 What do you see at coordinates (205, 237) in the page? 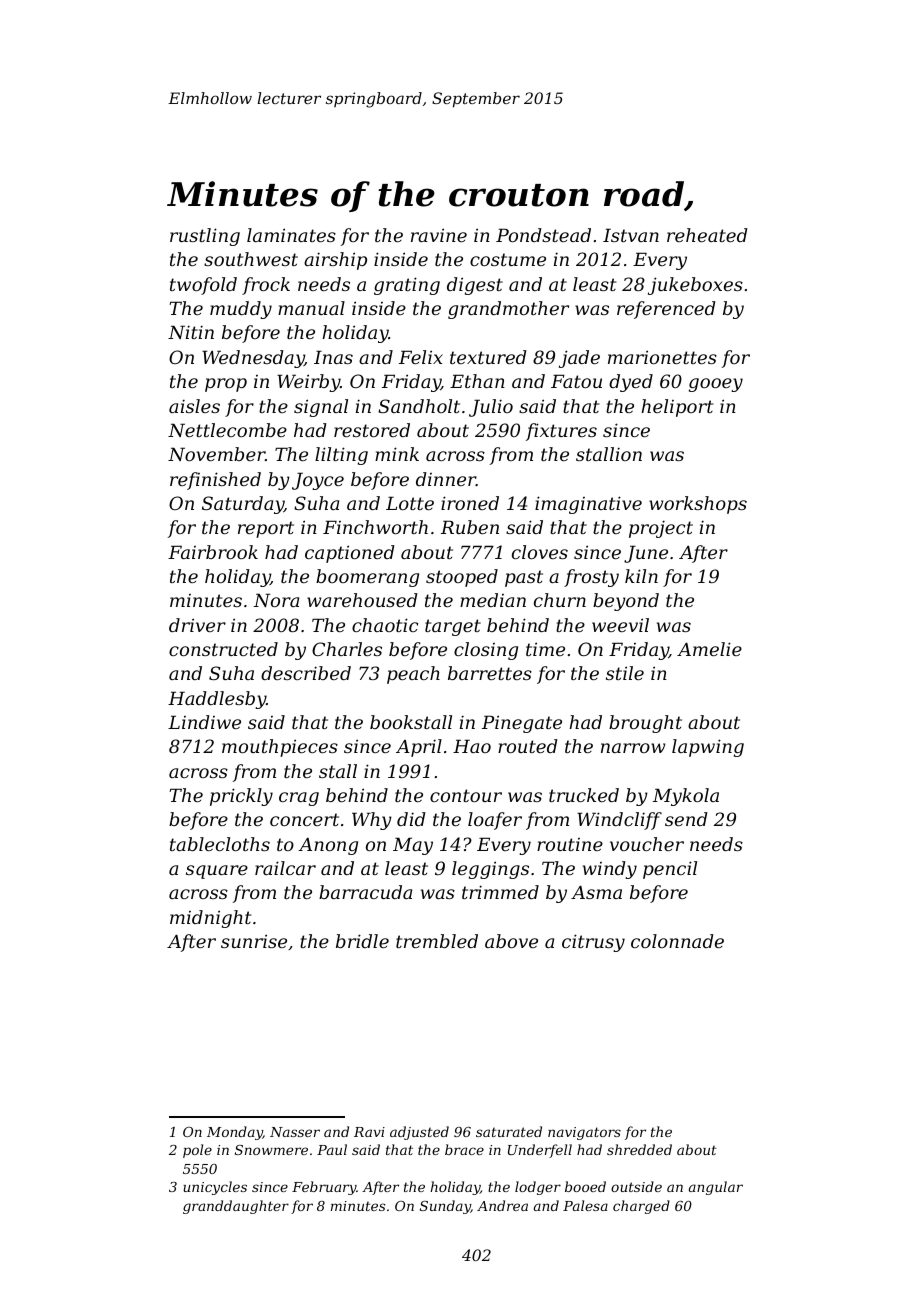
I see `rustling` at bounding box center [205, 237].
